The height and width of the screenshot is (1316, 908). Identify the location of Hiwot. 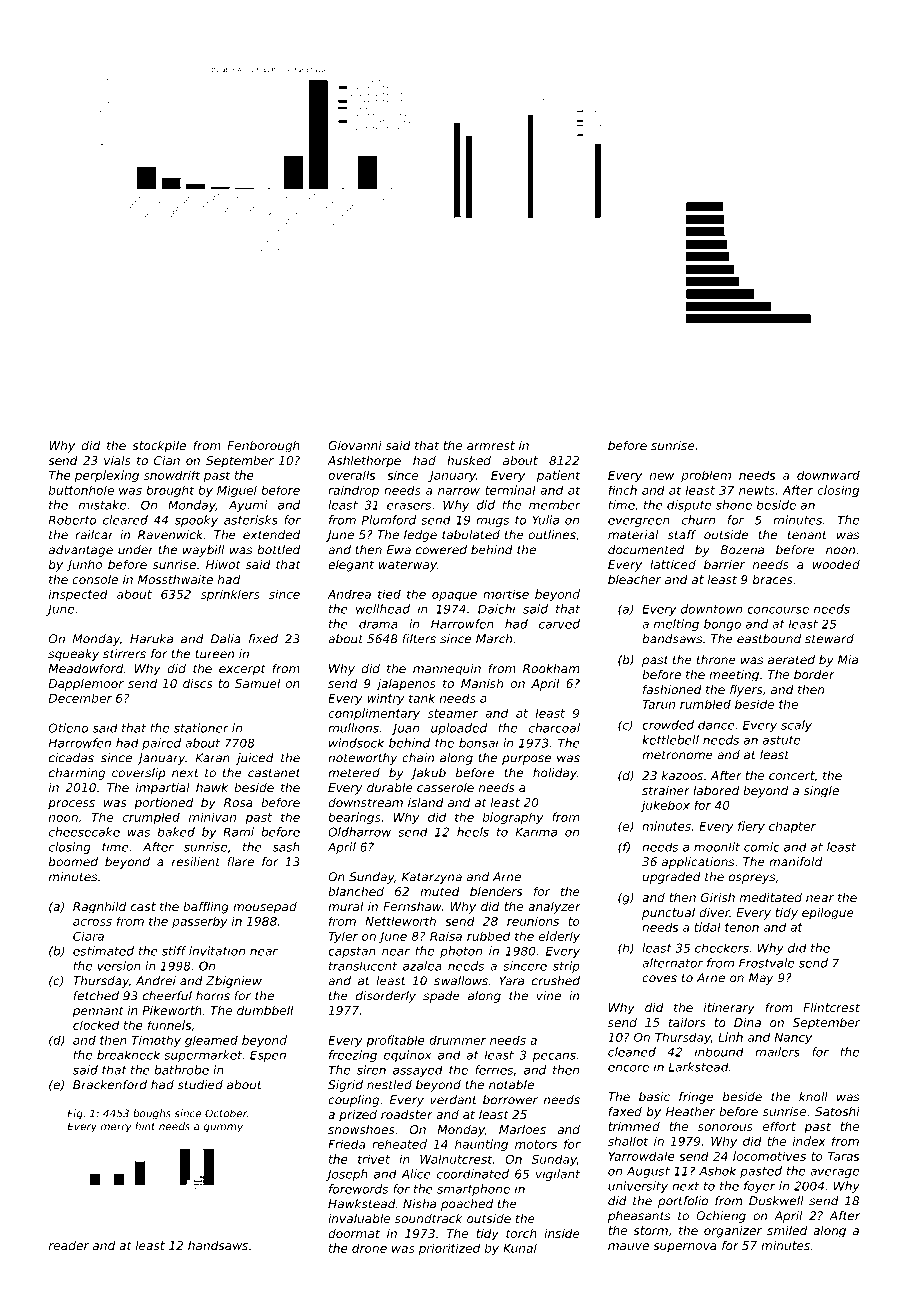
(223, 564).
